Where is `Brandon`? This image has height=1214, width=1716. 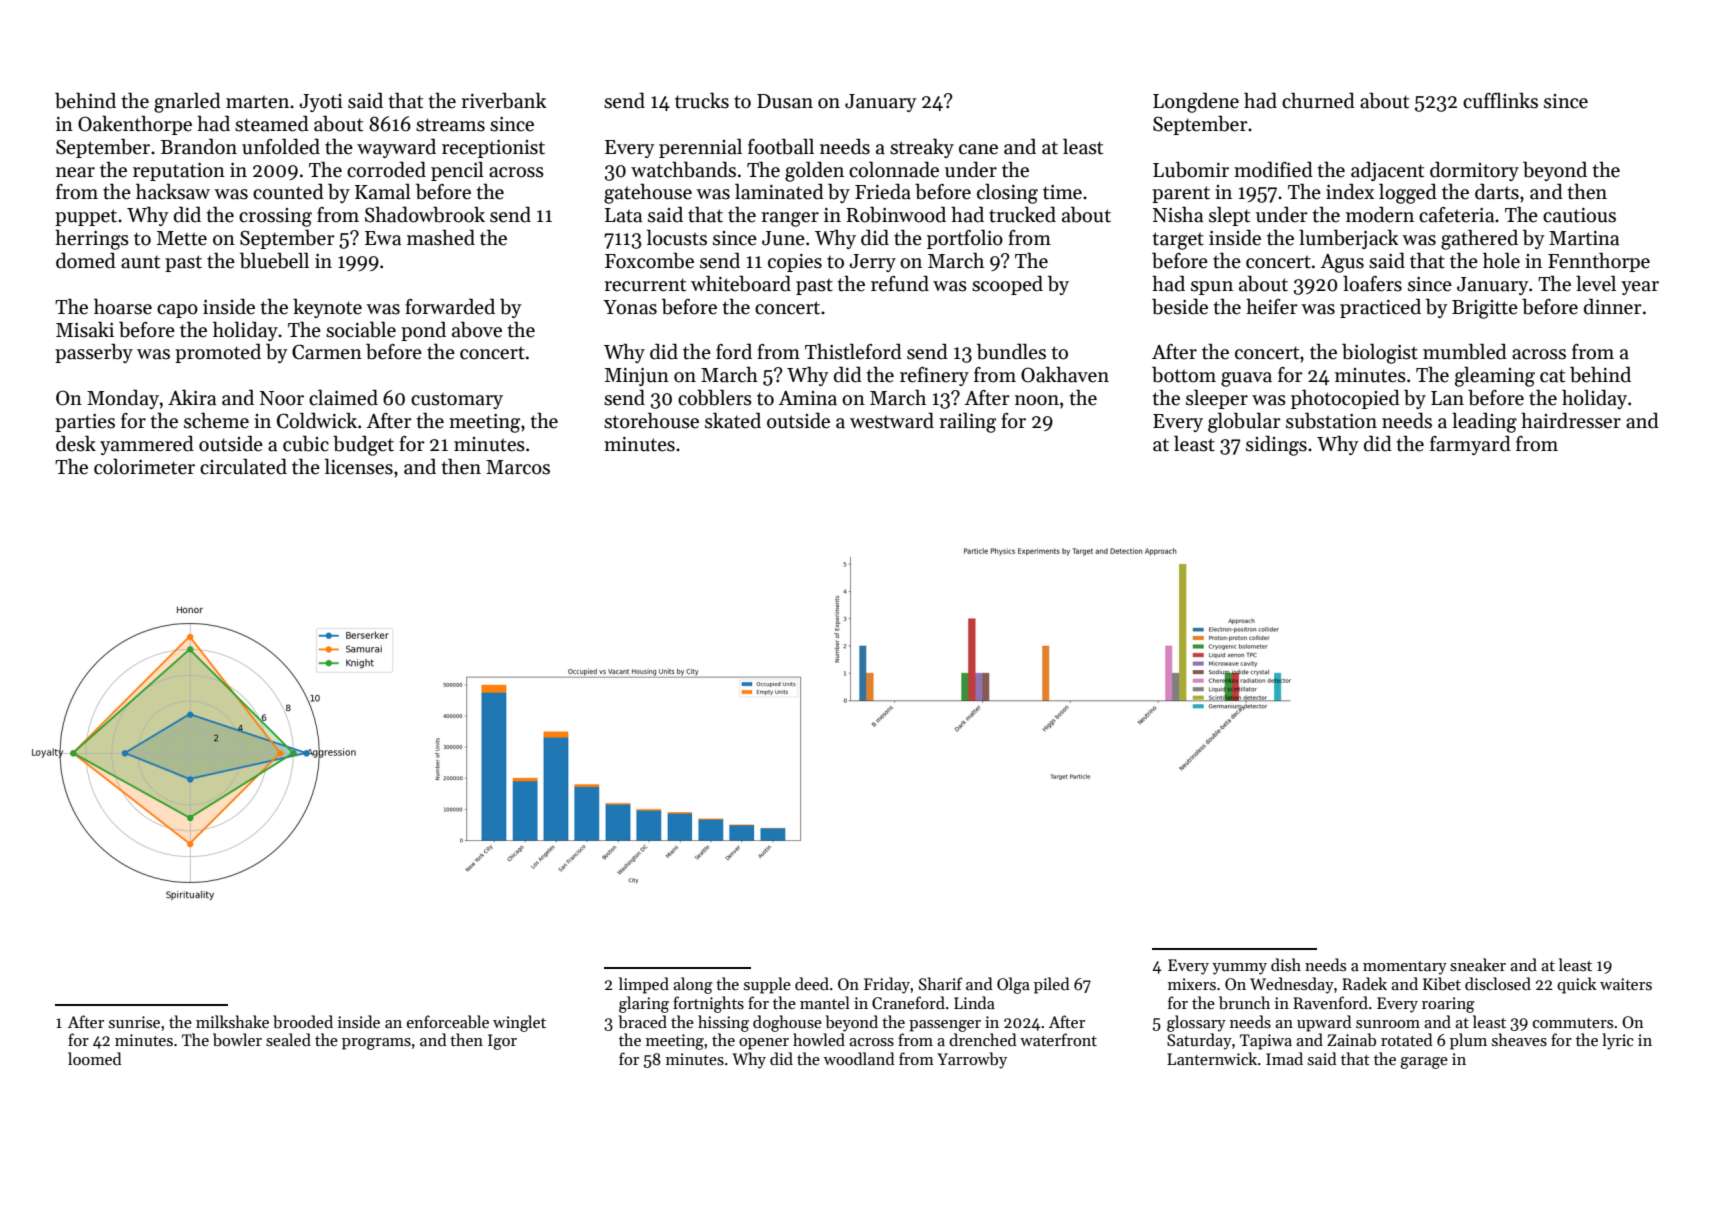 Brandon is located at coordinates (199, 146).
